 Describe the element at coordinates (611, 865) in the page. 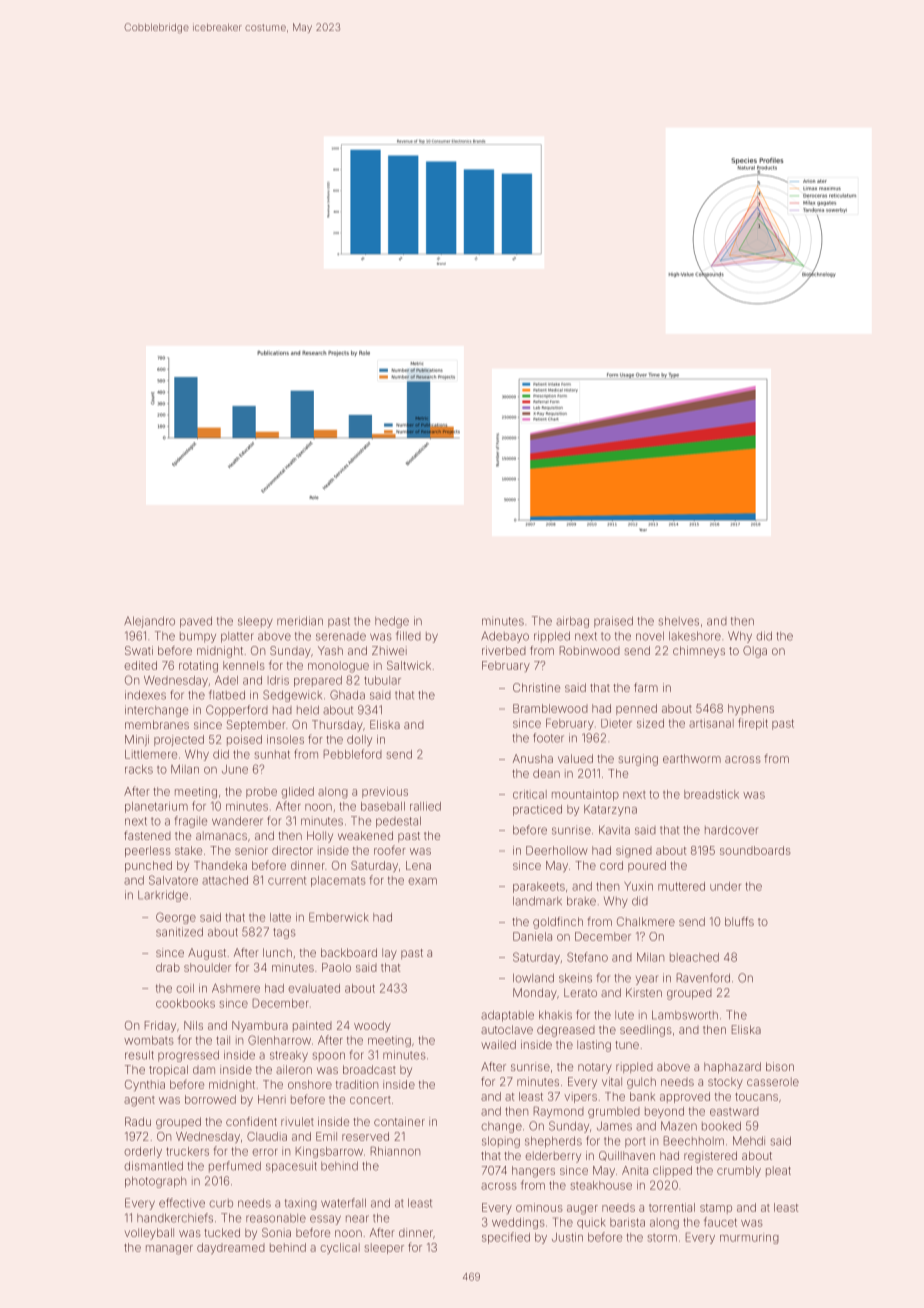

I see `cord` at that location.
